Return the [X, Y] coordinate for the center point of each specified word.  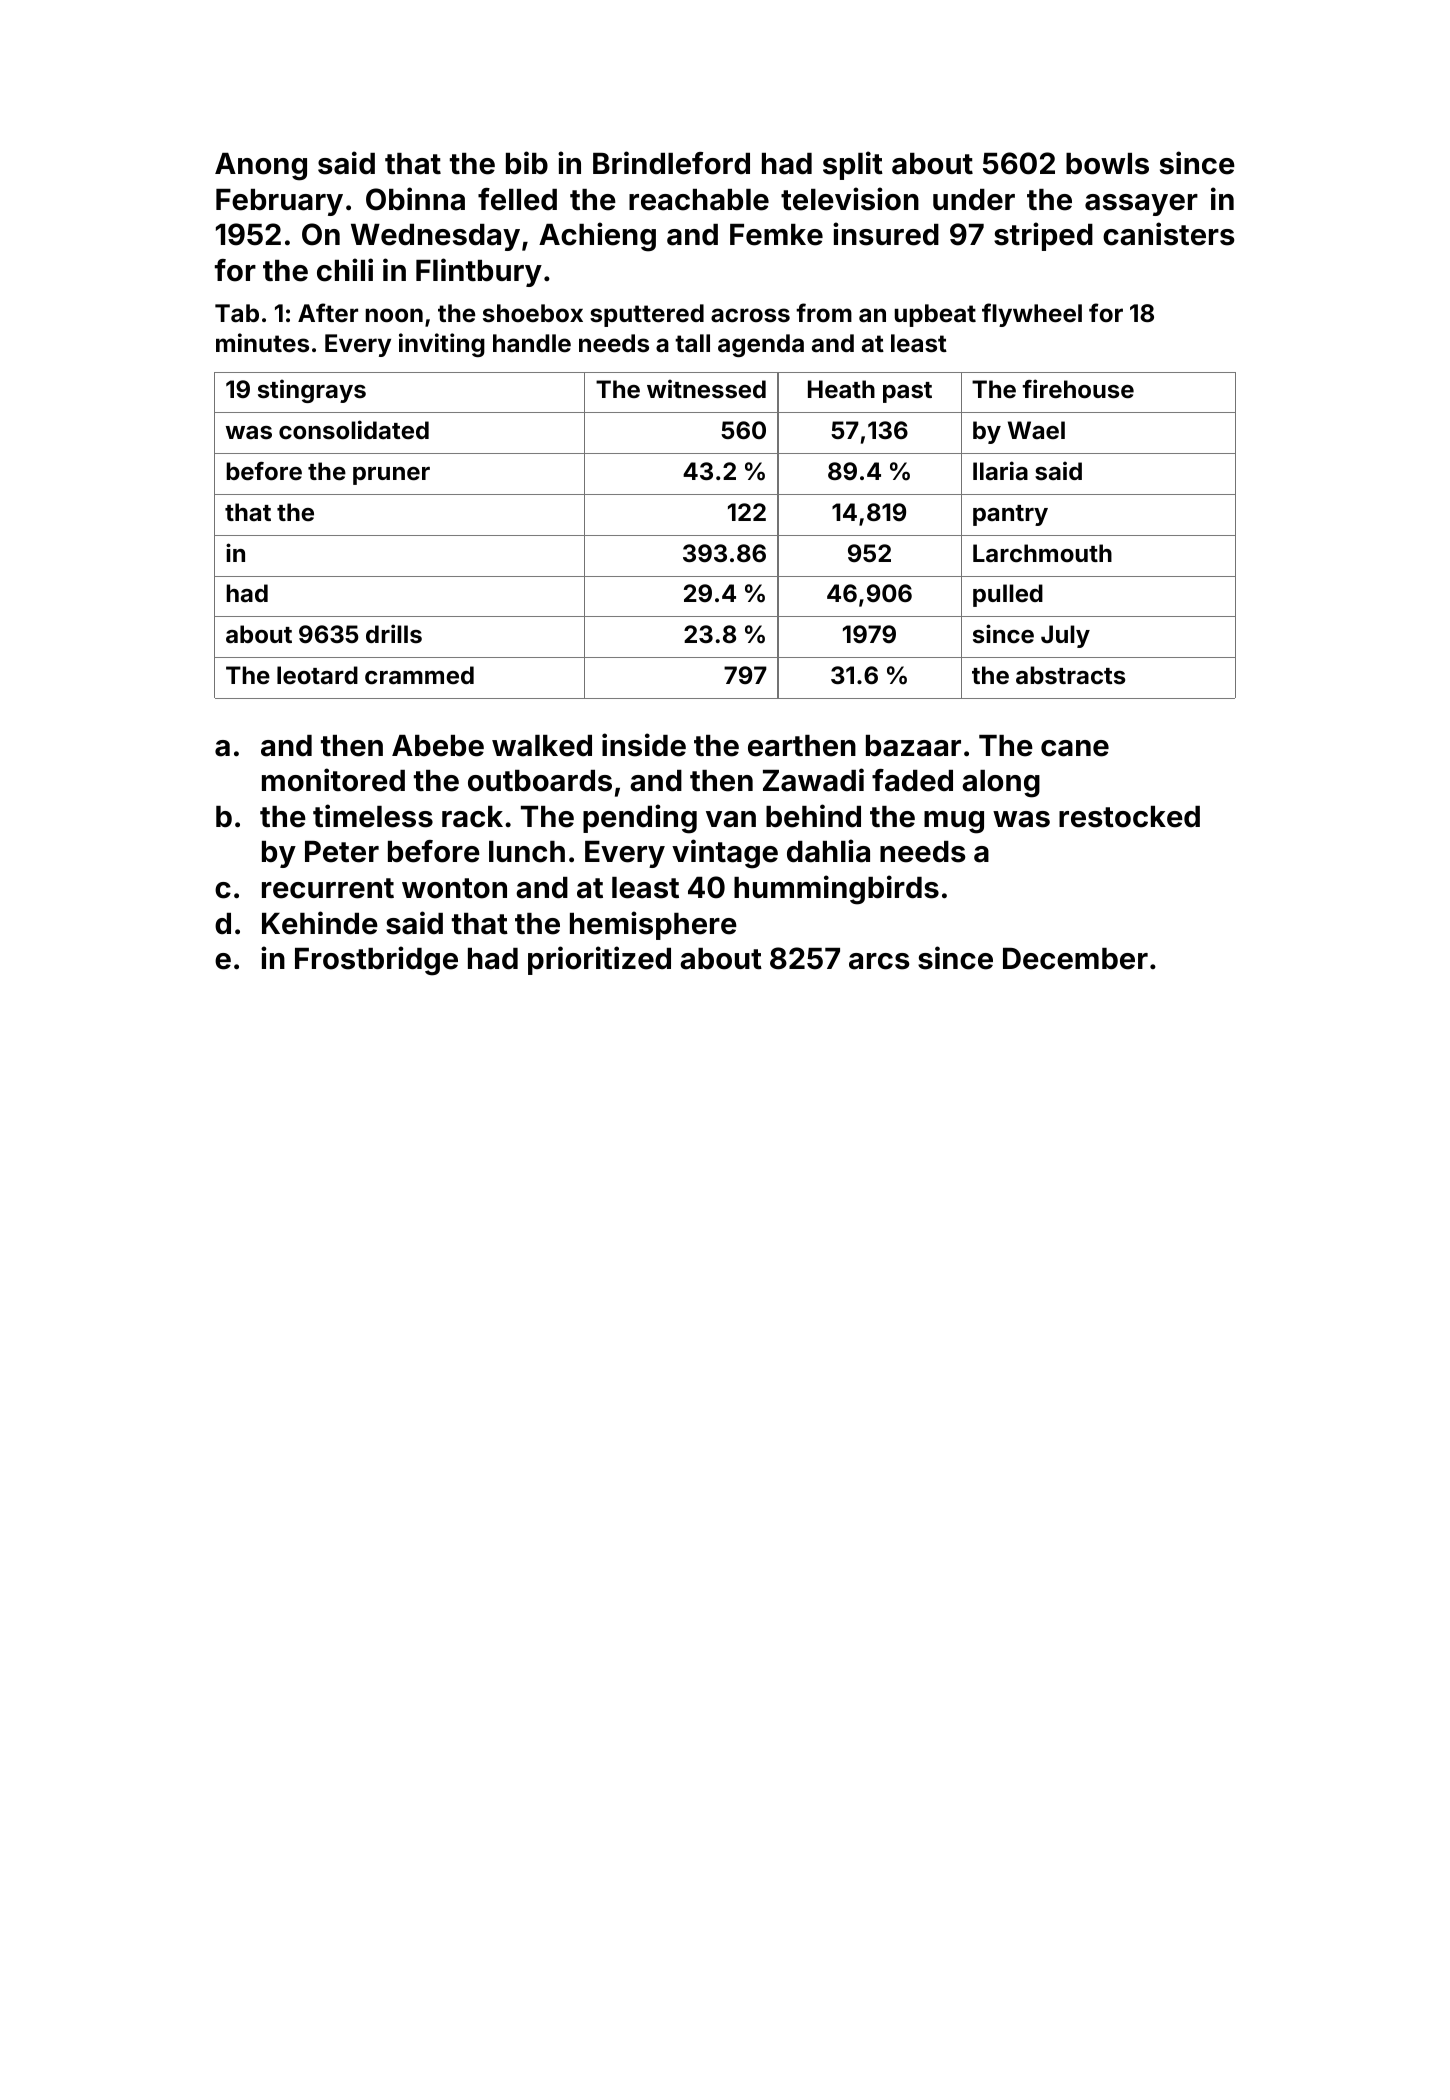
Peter [342, 852]
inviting [442, 345]
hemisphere [653, 925]
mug [954, 822]
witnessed [706, 389]
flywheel [1032, 315]
